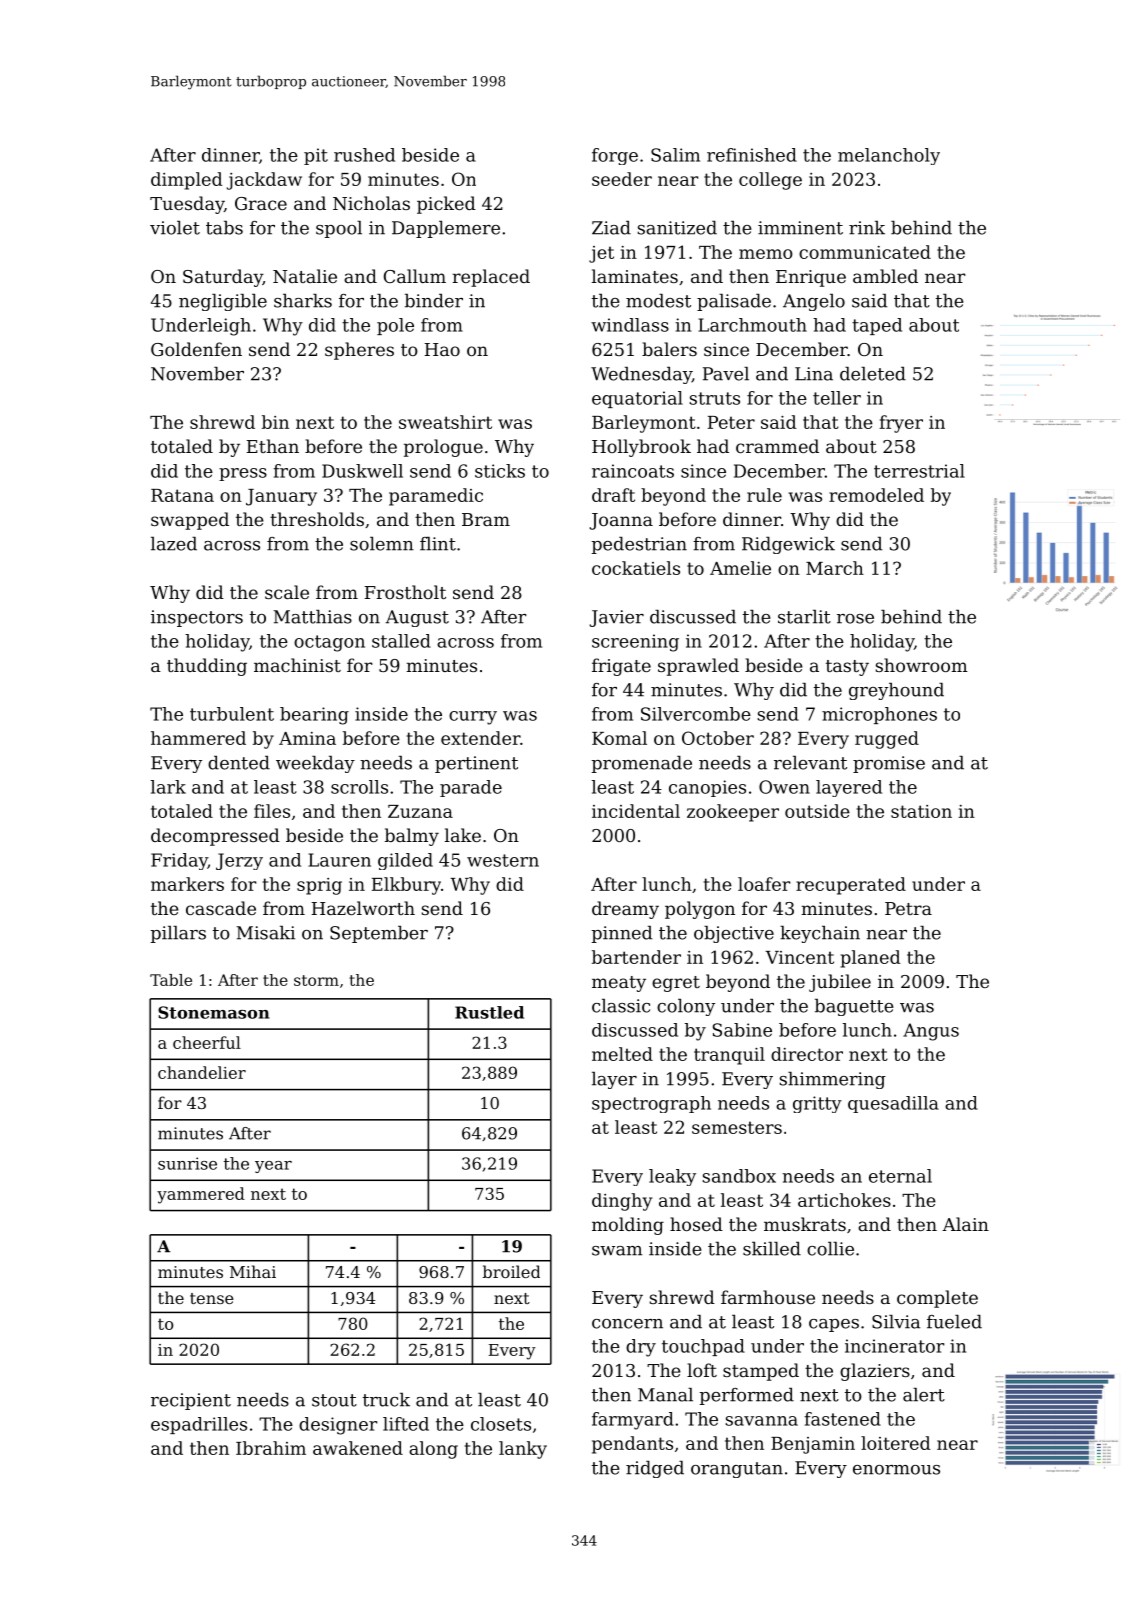 The image size is (1142, 1615). Describe the element at coordinates (273, 1167) in the screenshot. I see `year` at that location.
